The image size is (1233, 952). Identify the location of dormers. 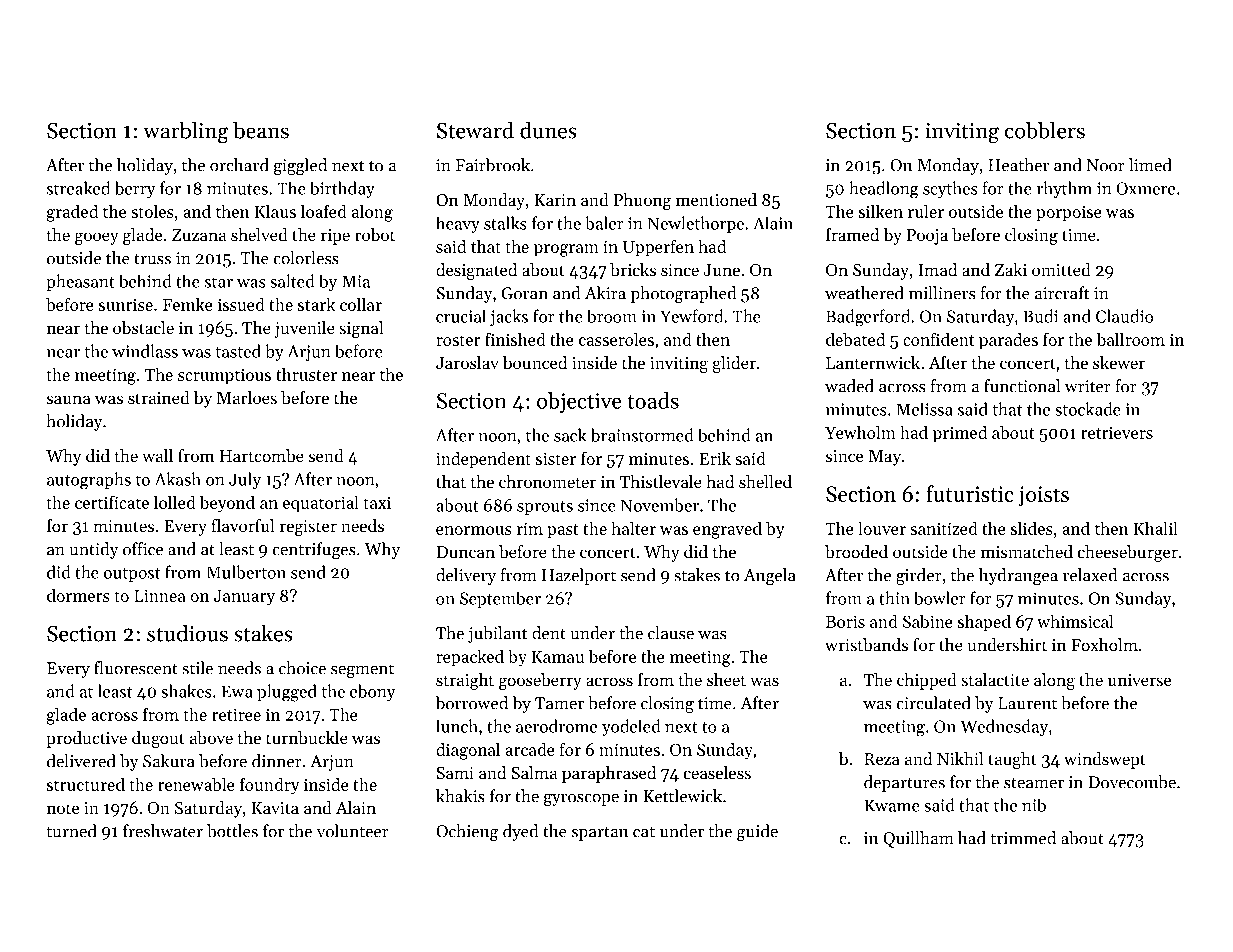
(78, 595).
